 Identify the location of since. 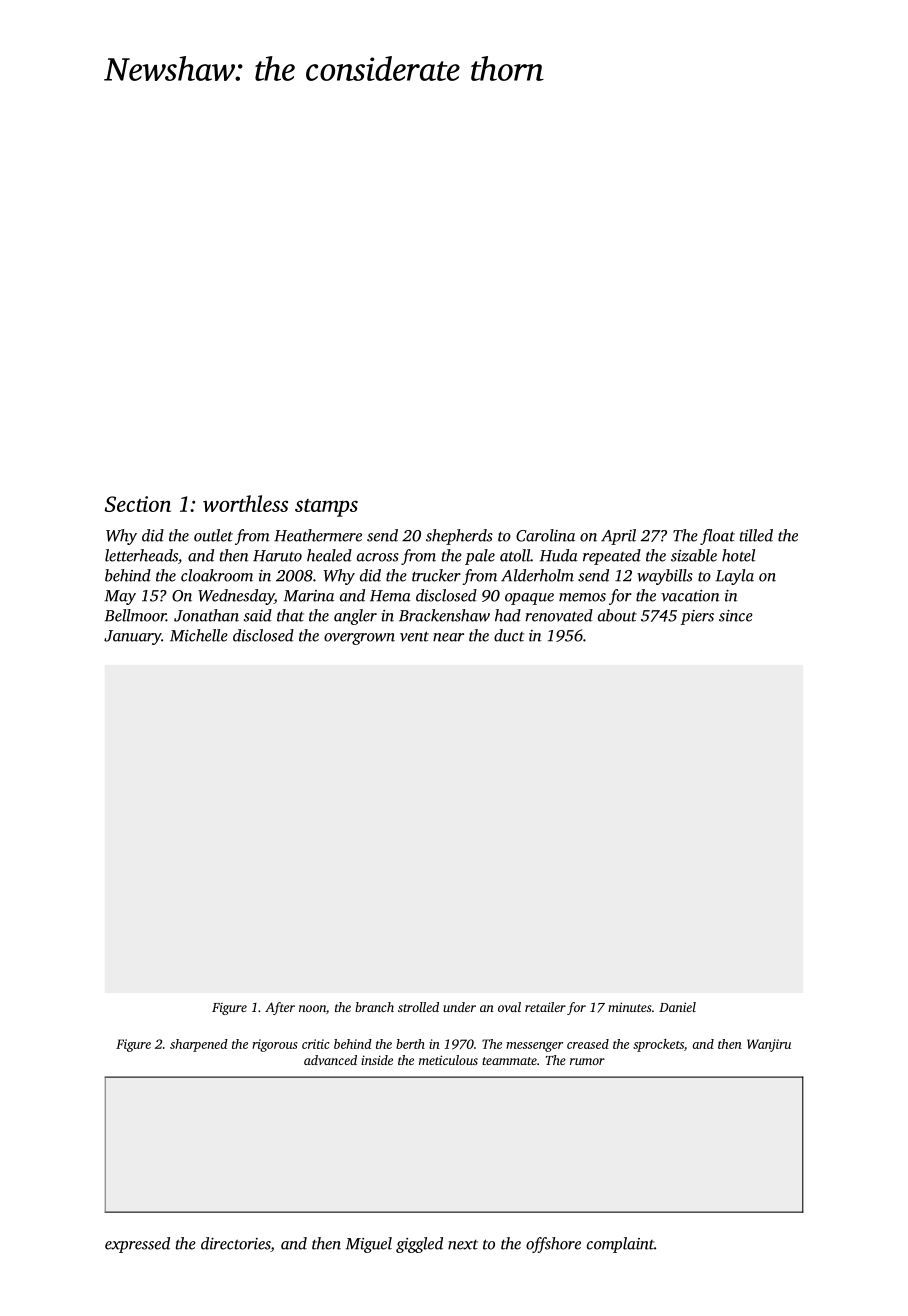
(736, 616).
